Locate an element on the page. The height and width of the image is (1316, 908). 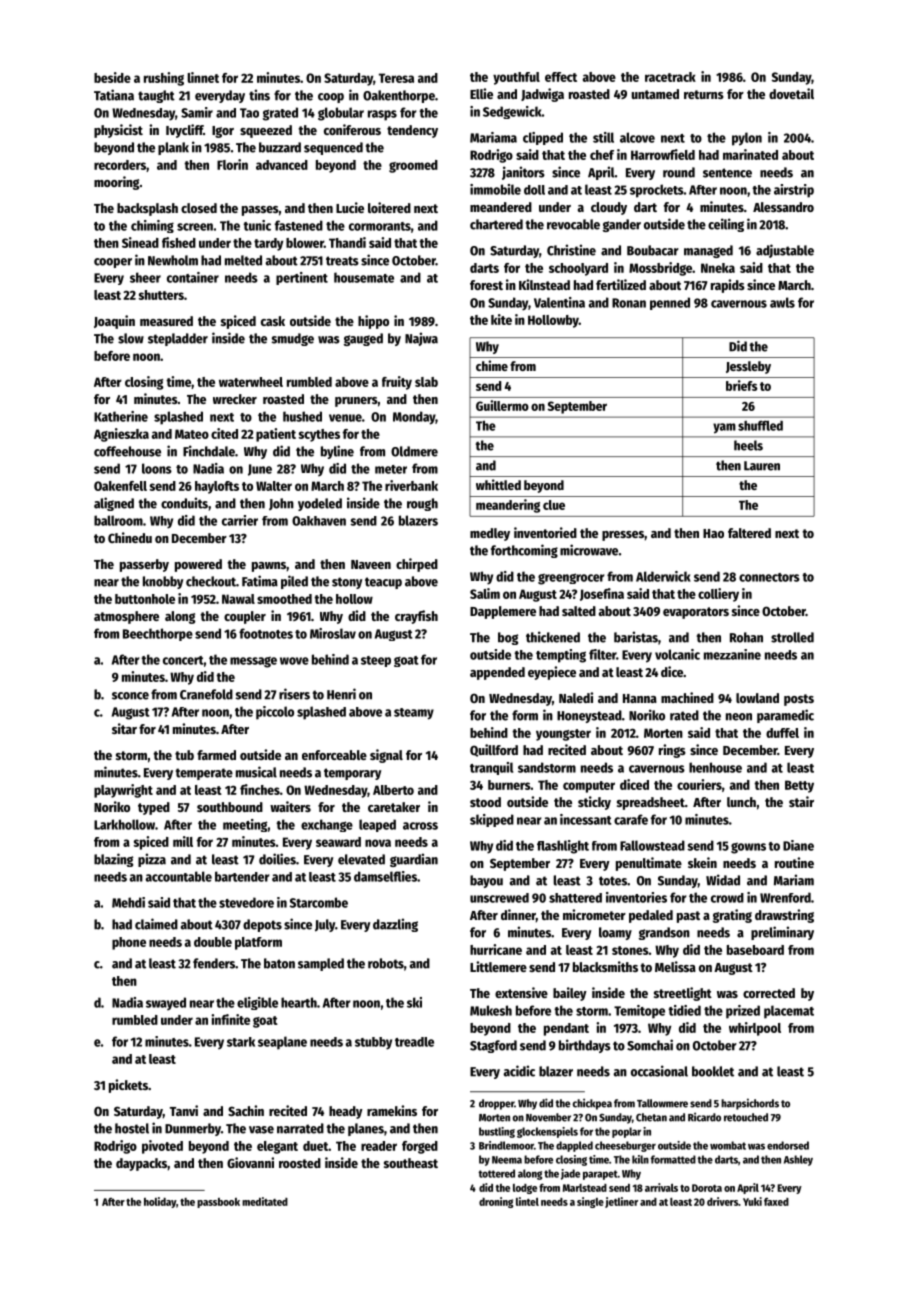
meditated is located at coordinates (265, 1201).
